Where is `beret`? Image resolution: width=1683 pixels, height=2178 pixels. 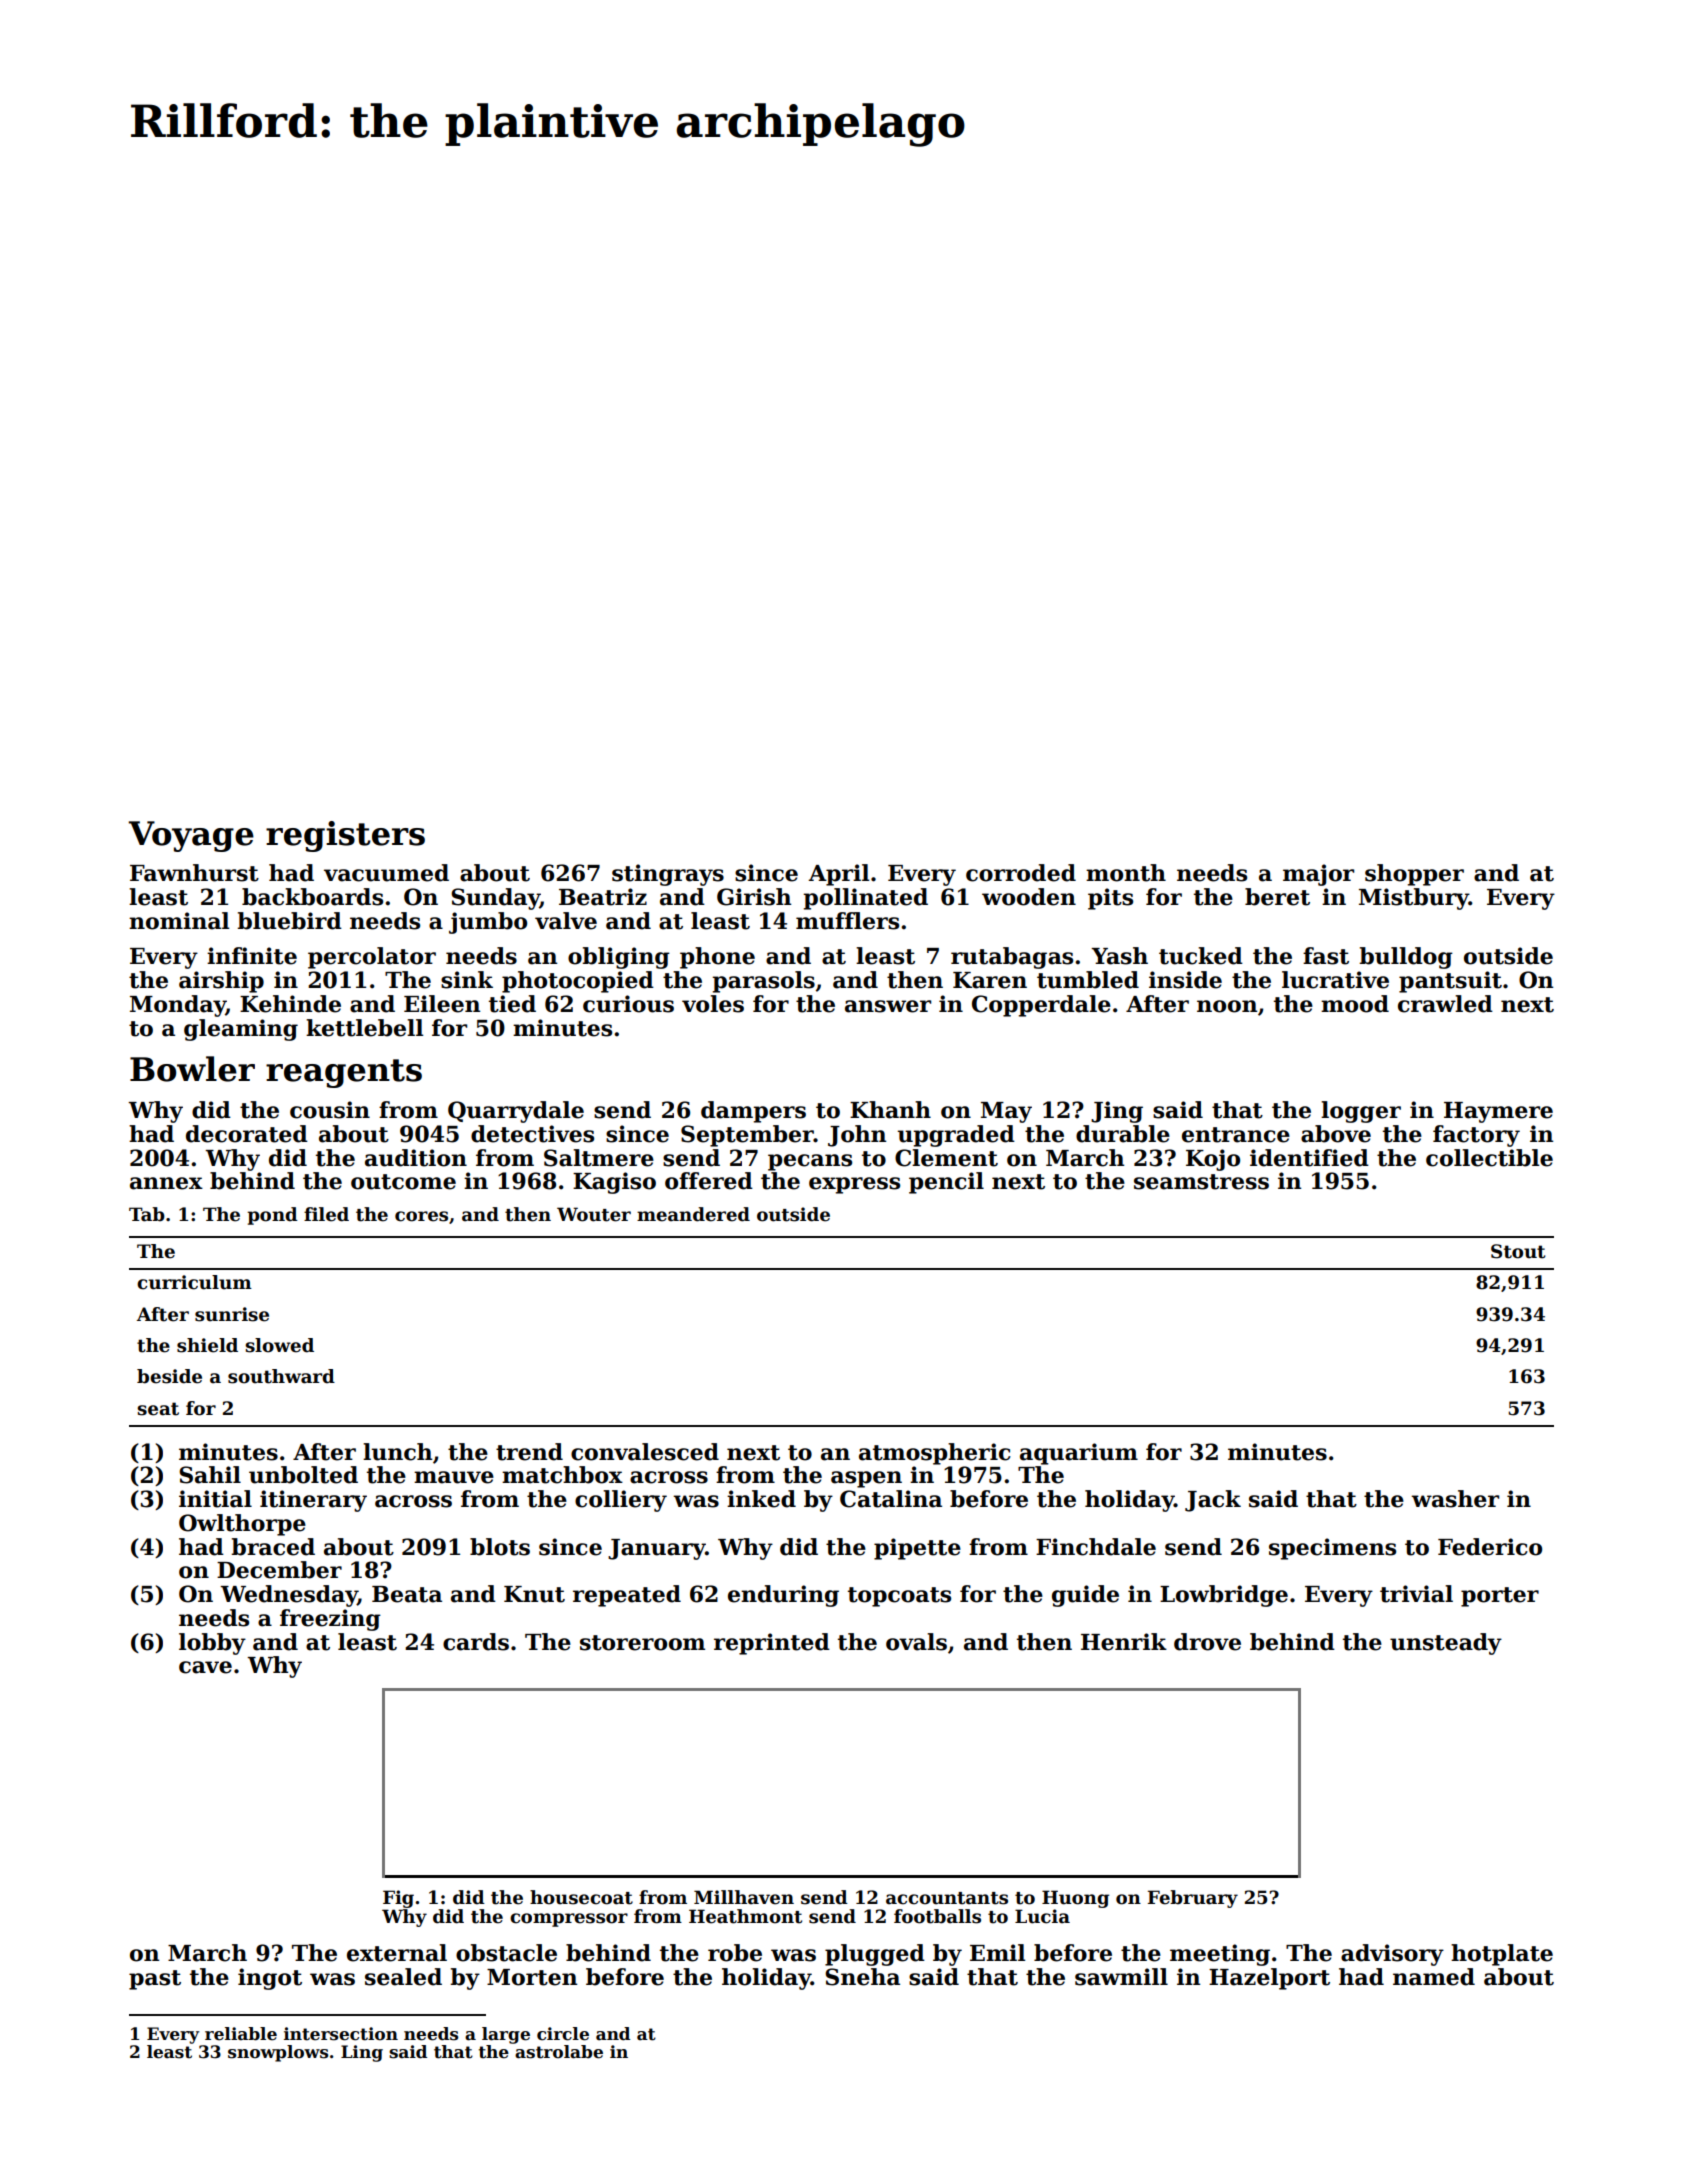 beret is located at coordinates (1277, 897).
